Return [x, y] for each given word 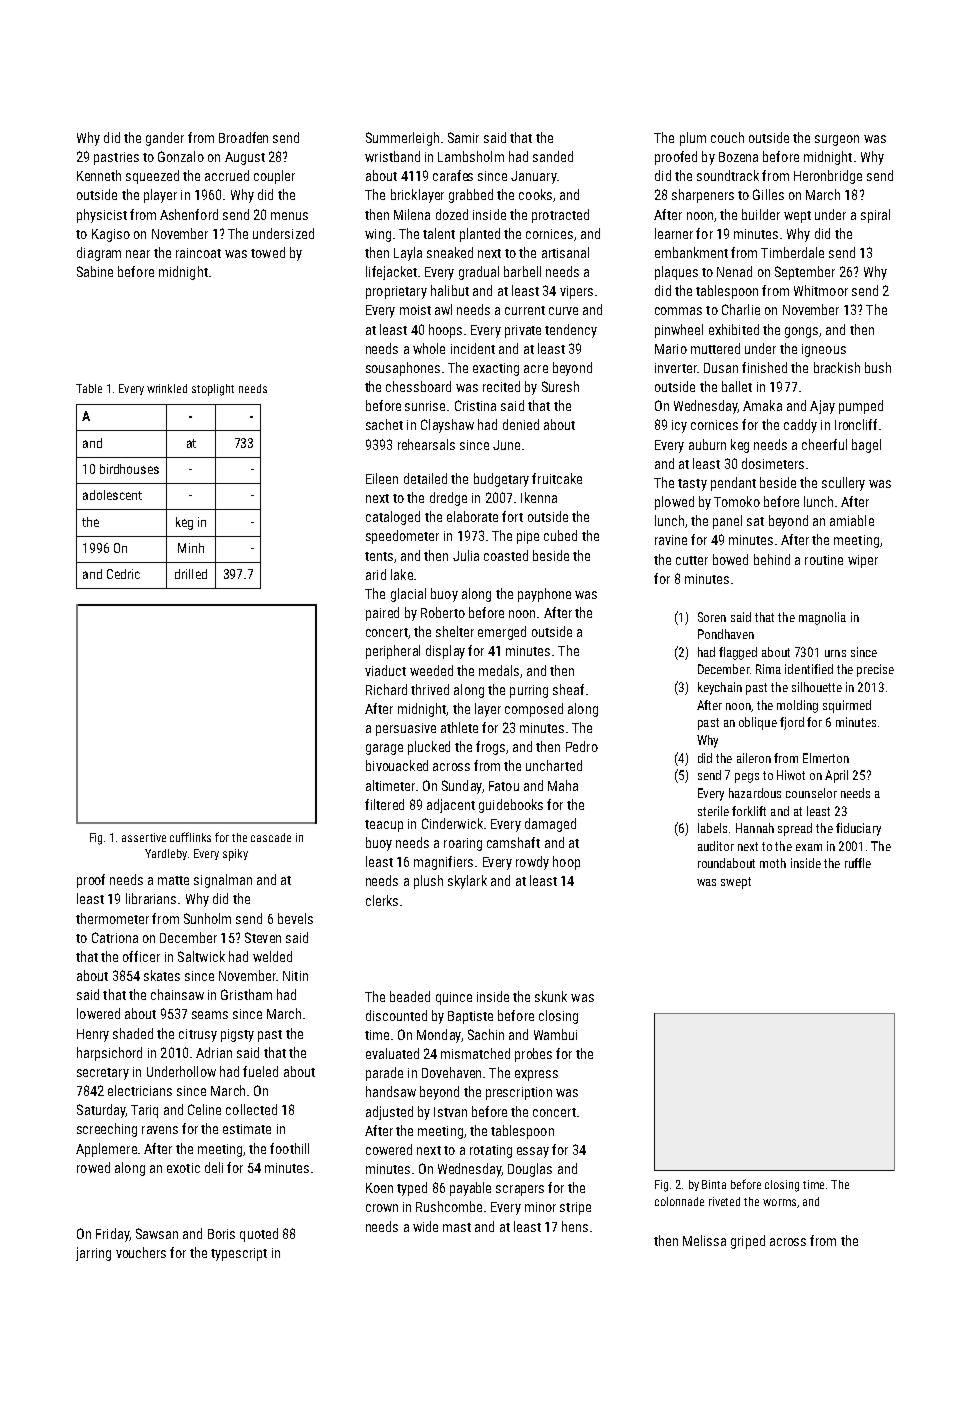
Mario [671, 349]
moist [415, 310]
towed [268, 252]
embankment [691, 252]
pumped [861, 407]
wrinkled [167, 388]
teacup [384, 826]
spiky [235, 855]
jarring [93, 1254]
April [836, 776]
